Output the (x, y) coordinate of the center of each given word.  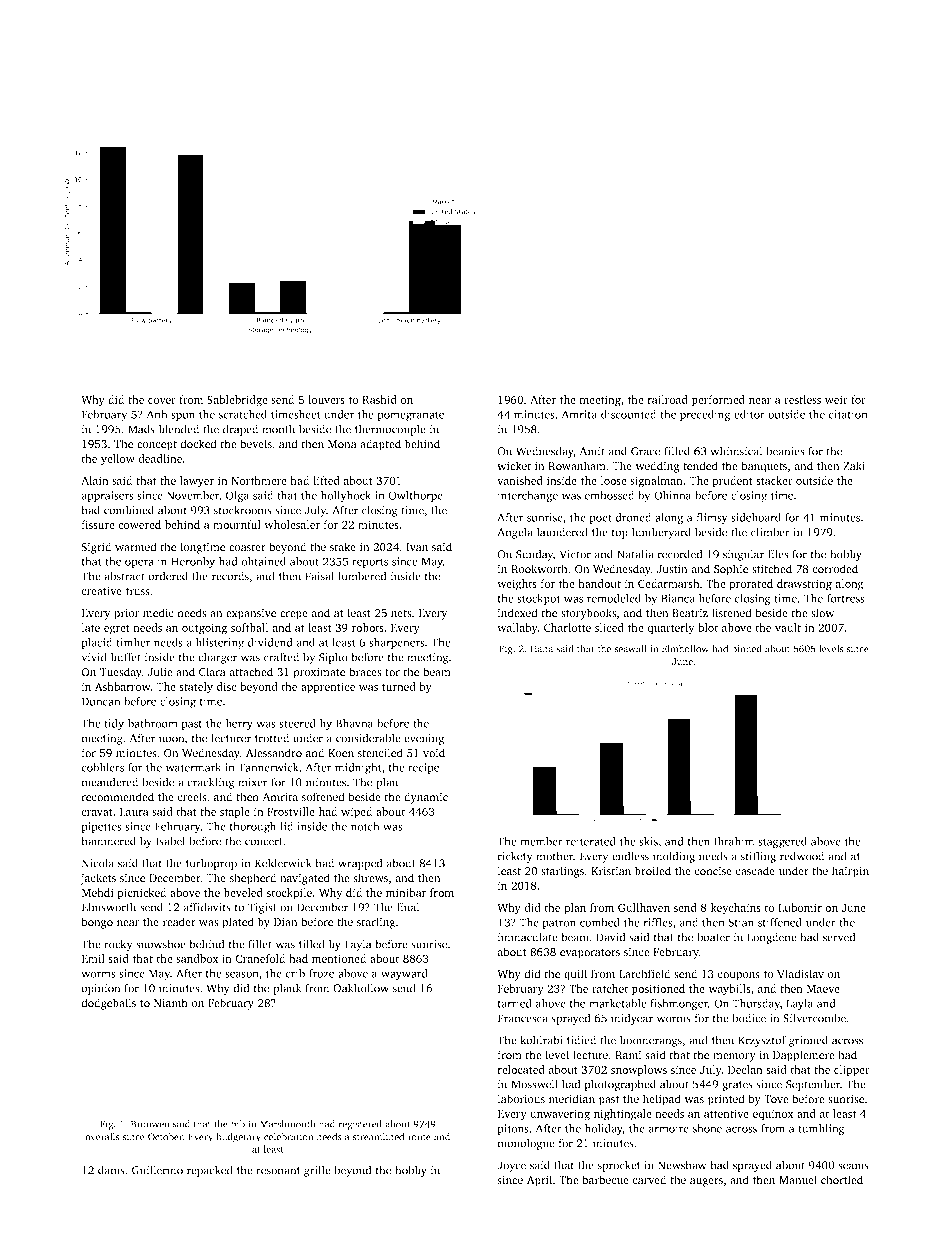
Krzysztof (762, 1041)
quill (575, 975)
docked (198, 443)
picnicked (141, 894)
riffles (657, 922)
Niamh (171, 1002)
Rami (628, 1055)
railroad (667, 399)
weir (836, 399)
